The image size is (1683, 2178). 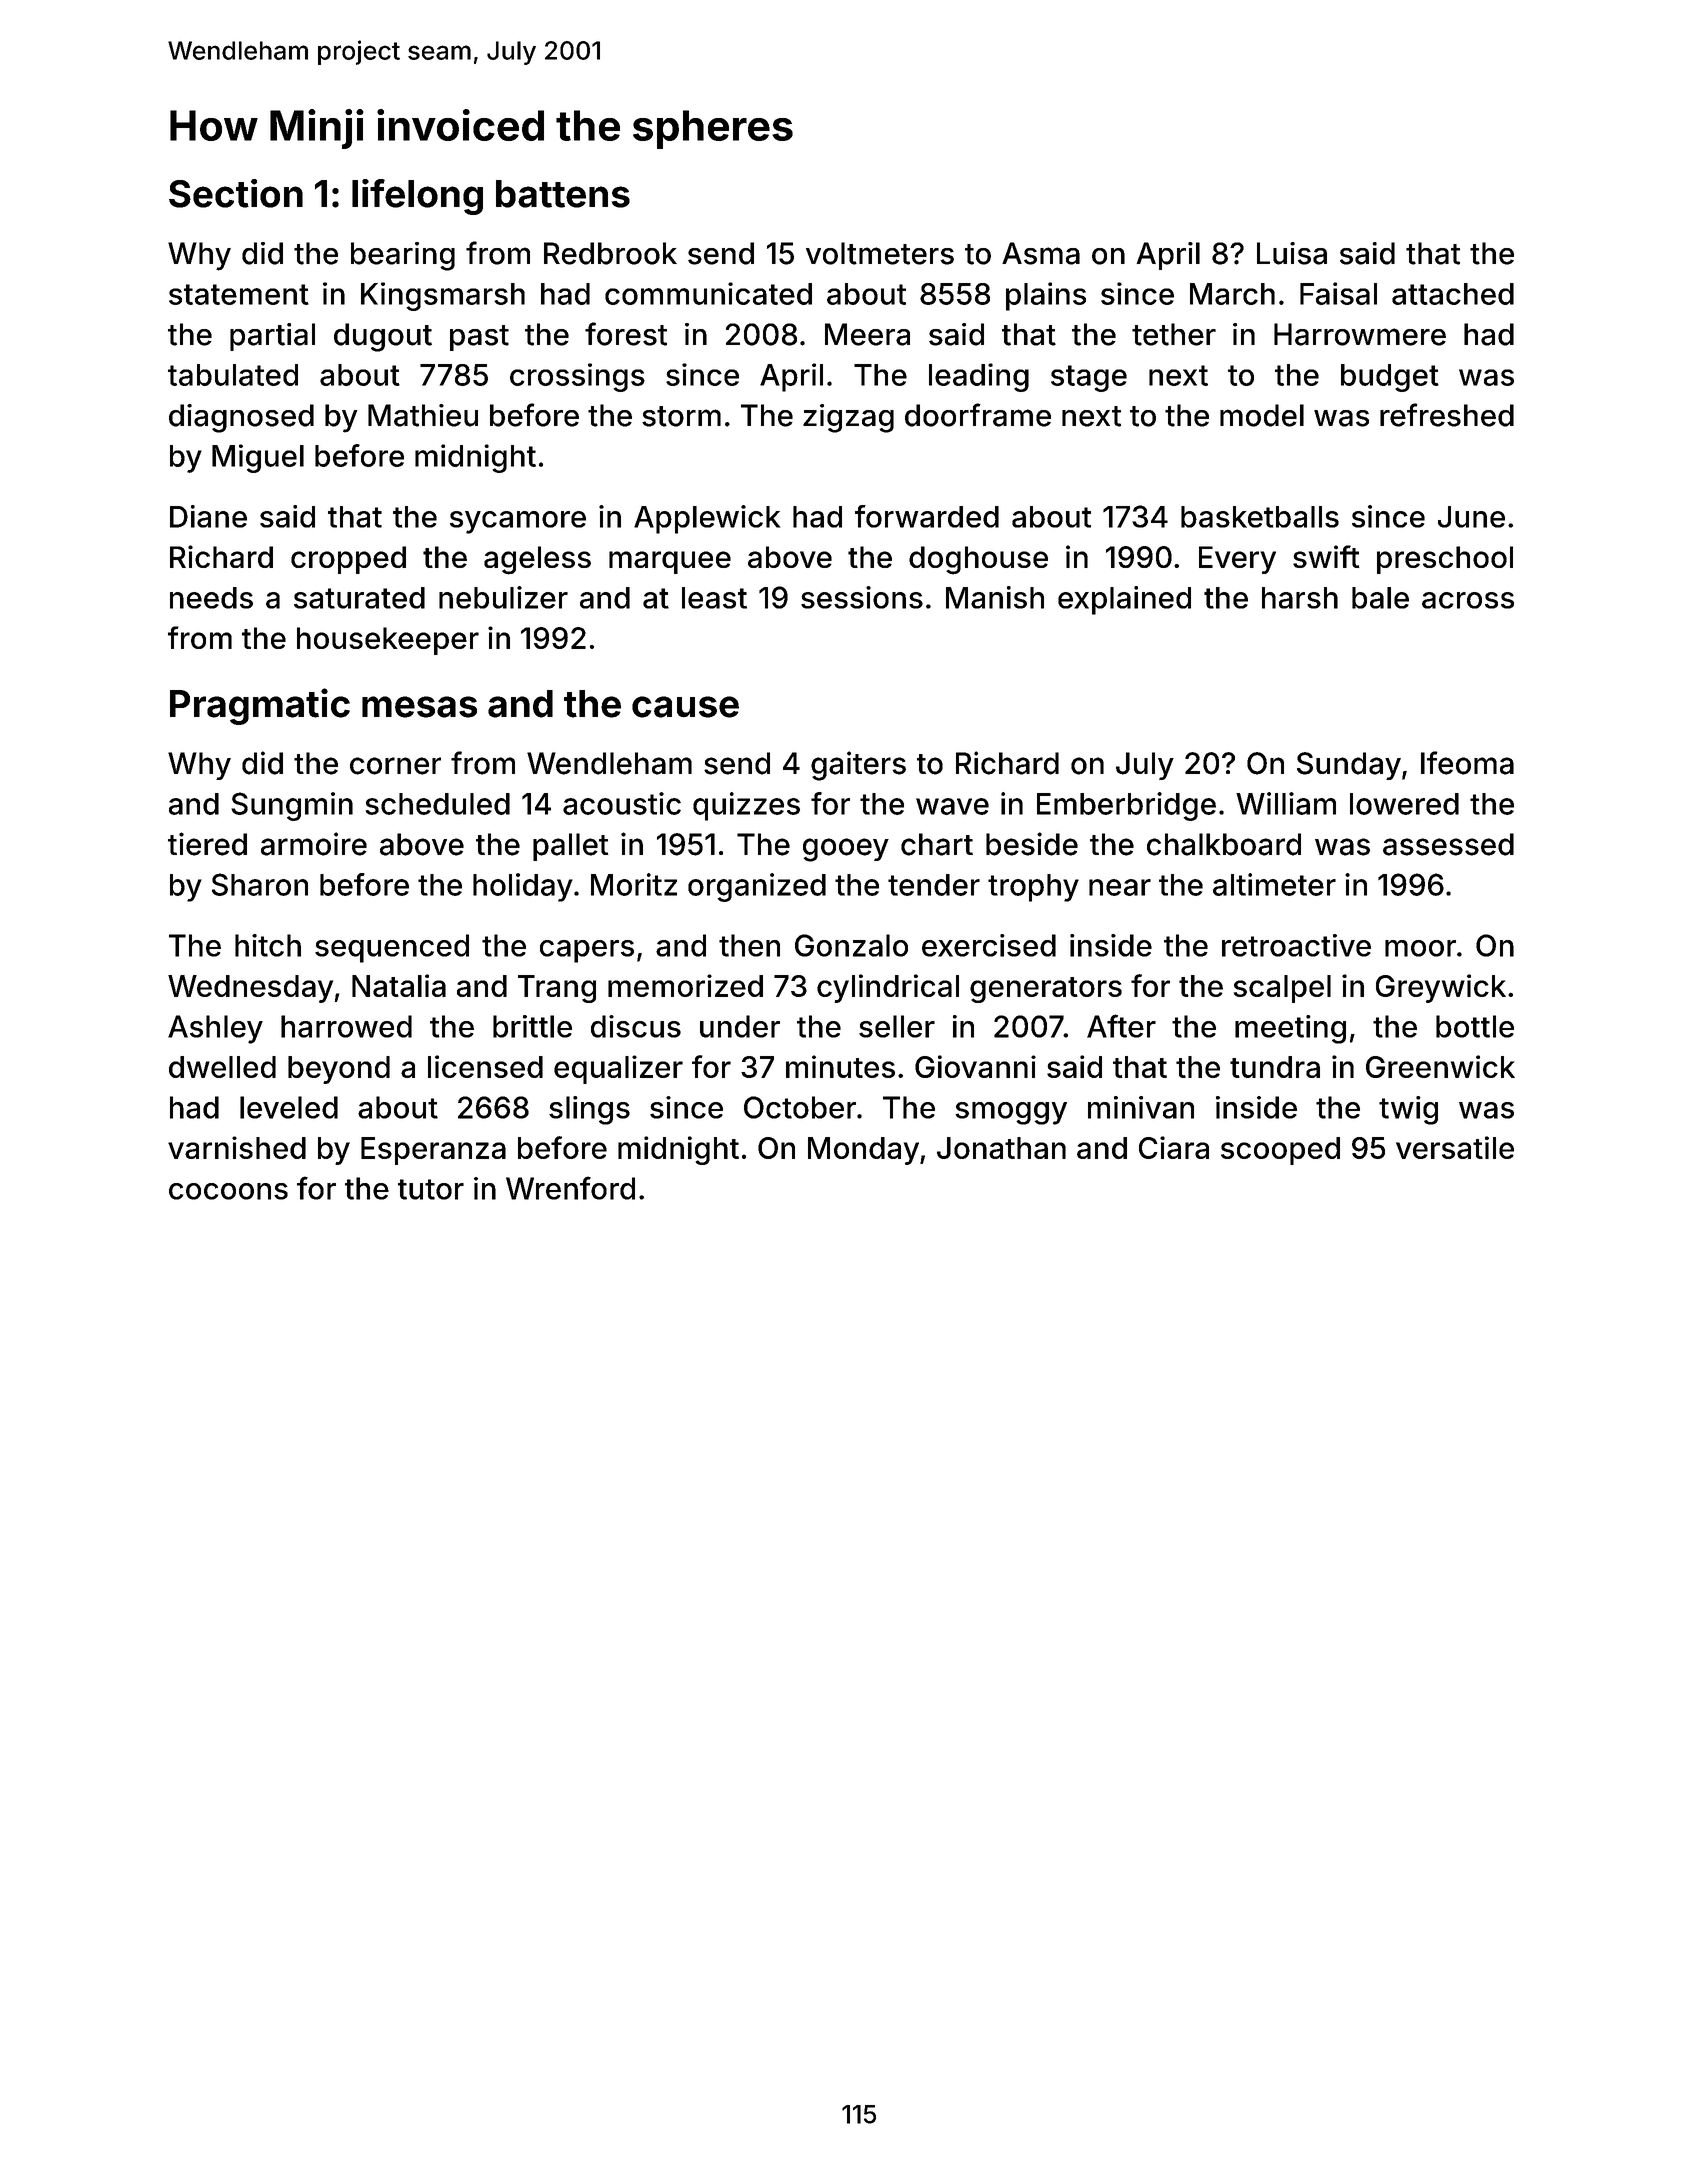 What do you see at coordinates (685, 985) in the document?
I see `memorized` at bounding box center [685, 985].
